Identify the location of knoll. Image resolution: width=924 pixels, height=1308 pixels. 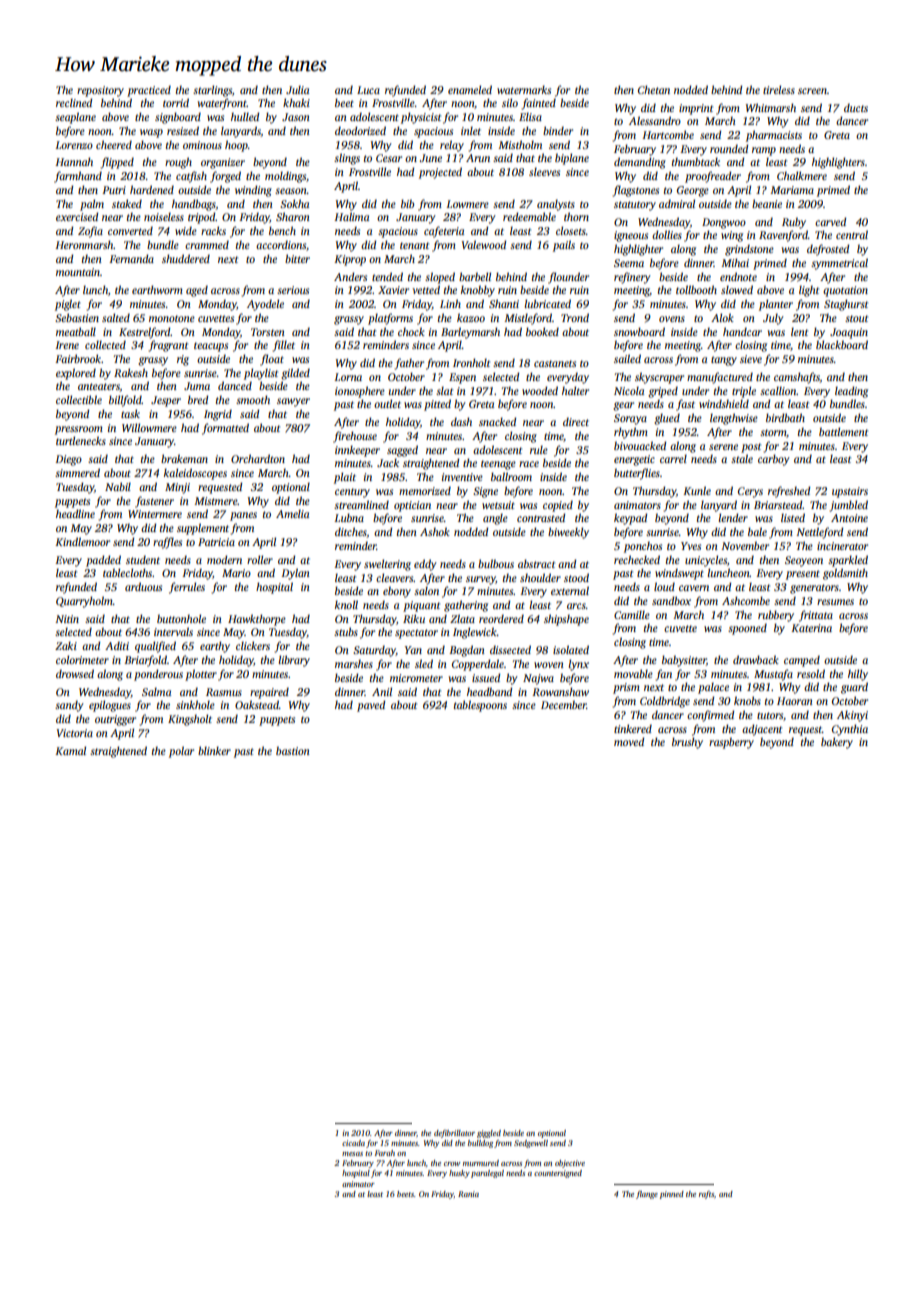
(346, 604).
